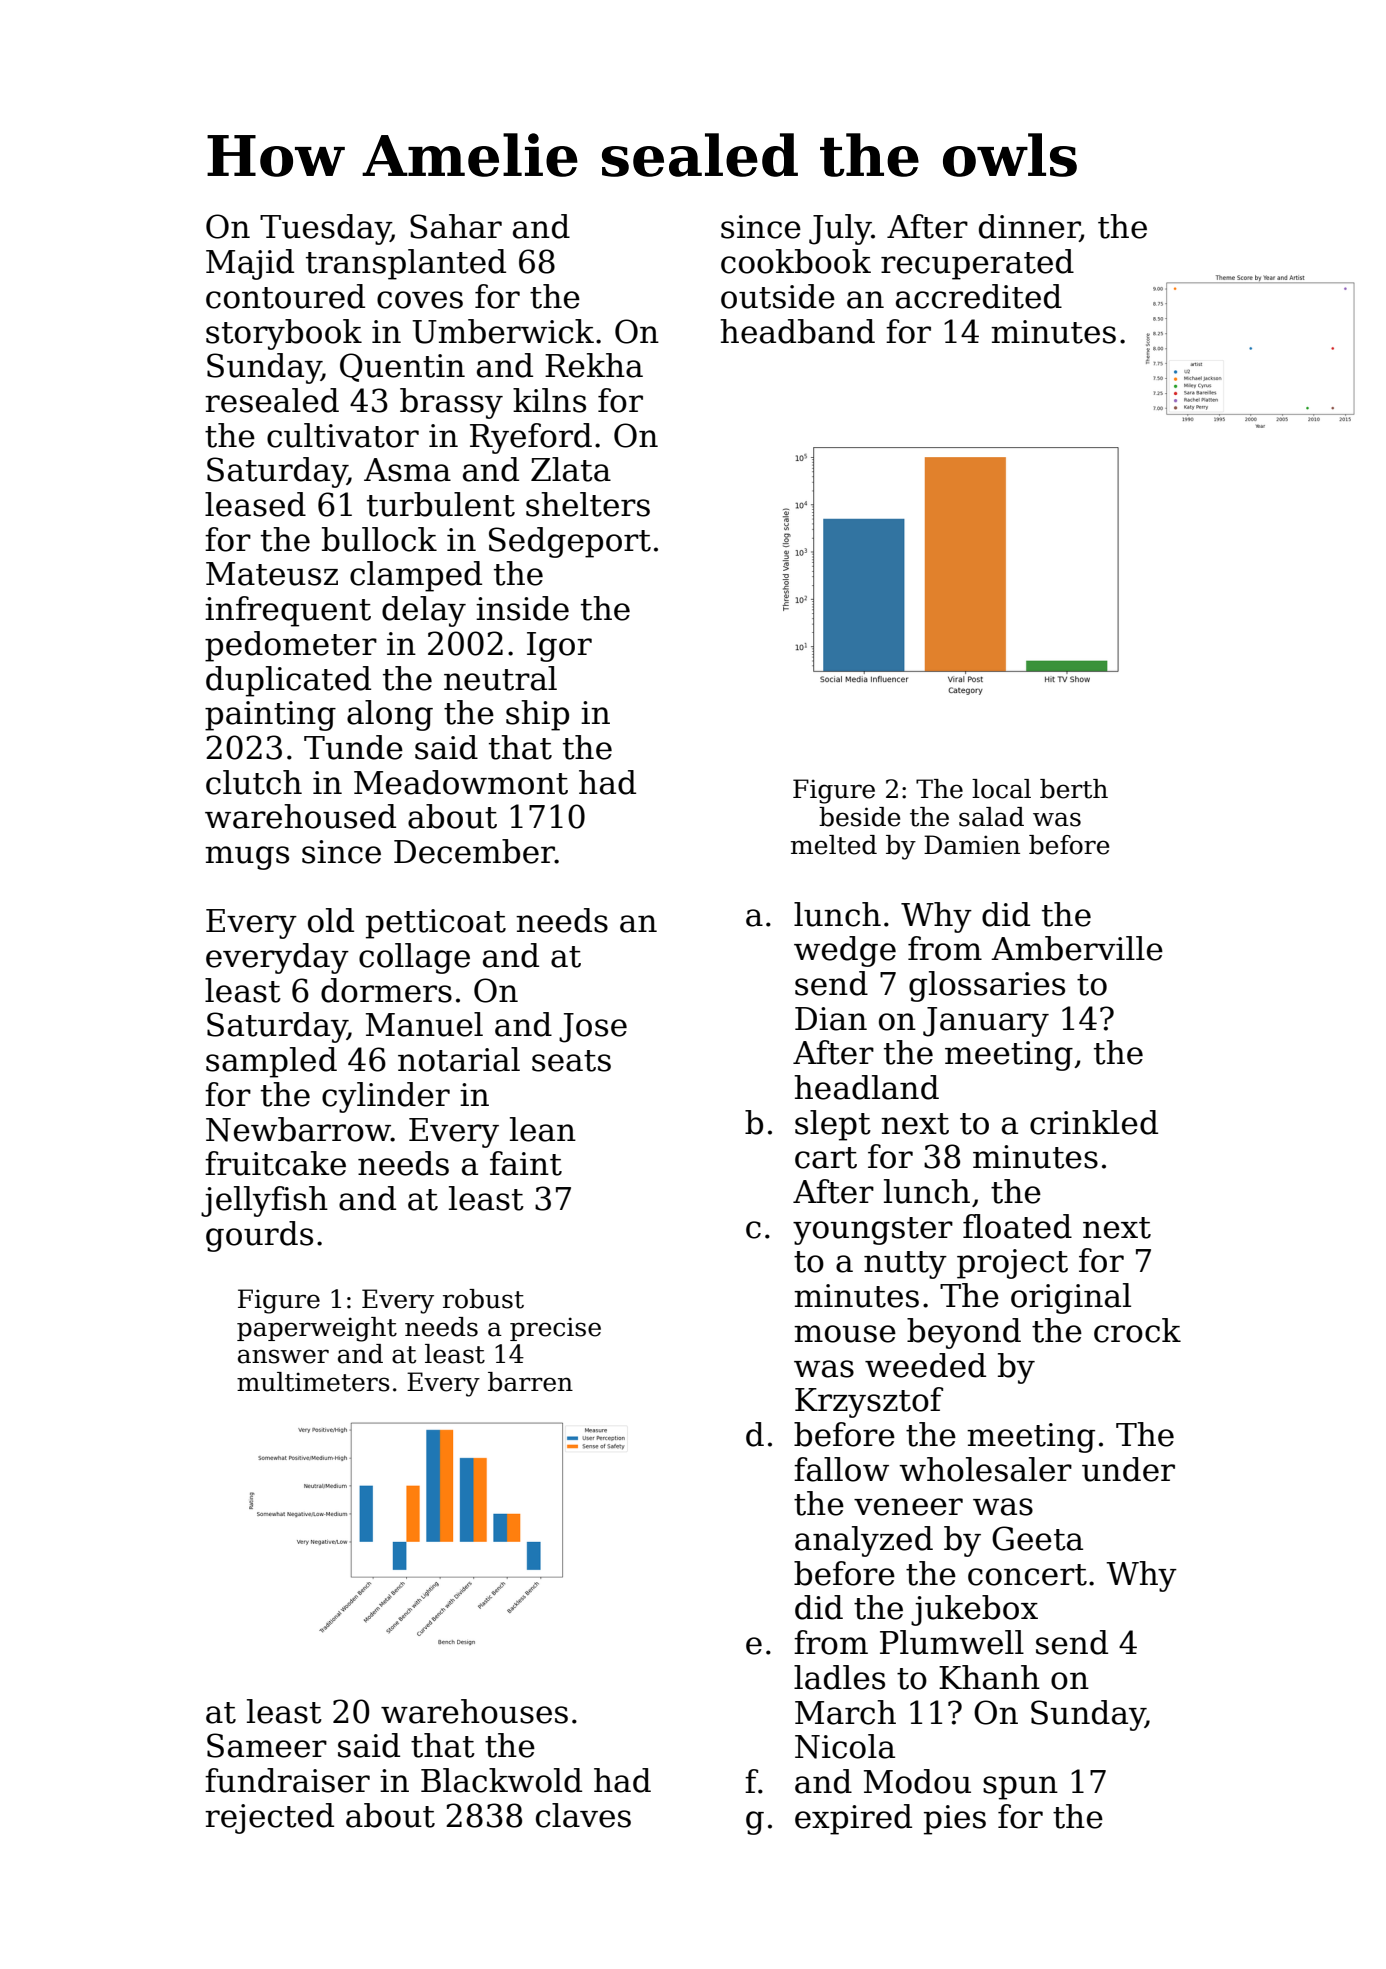 This screenshot has width=1386, height=1969. I want to click on faint, so click(526, 1163).
